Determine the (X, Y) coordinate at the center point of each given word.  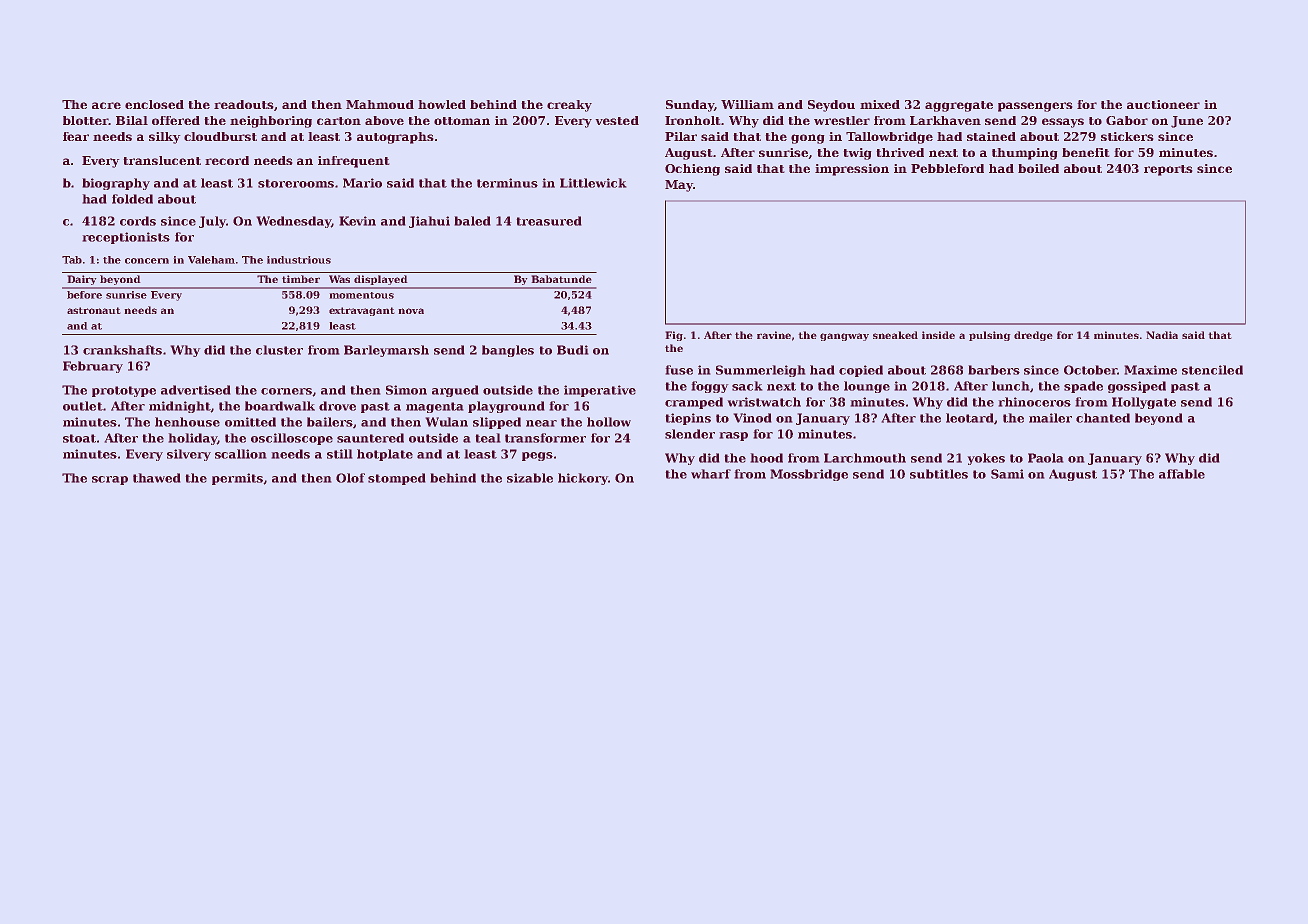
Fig (674, 336)
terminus (507, 183)
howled (442, 104)
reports (1168, 170)
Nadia (1162, 335)
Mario (362, 183)
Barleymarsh (386, 351)
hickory (583, 479)
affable (1182, 474)
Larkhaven (945, 120)
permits (237, 479)
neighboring (271, 122)
